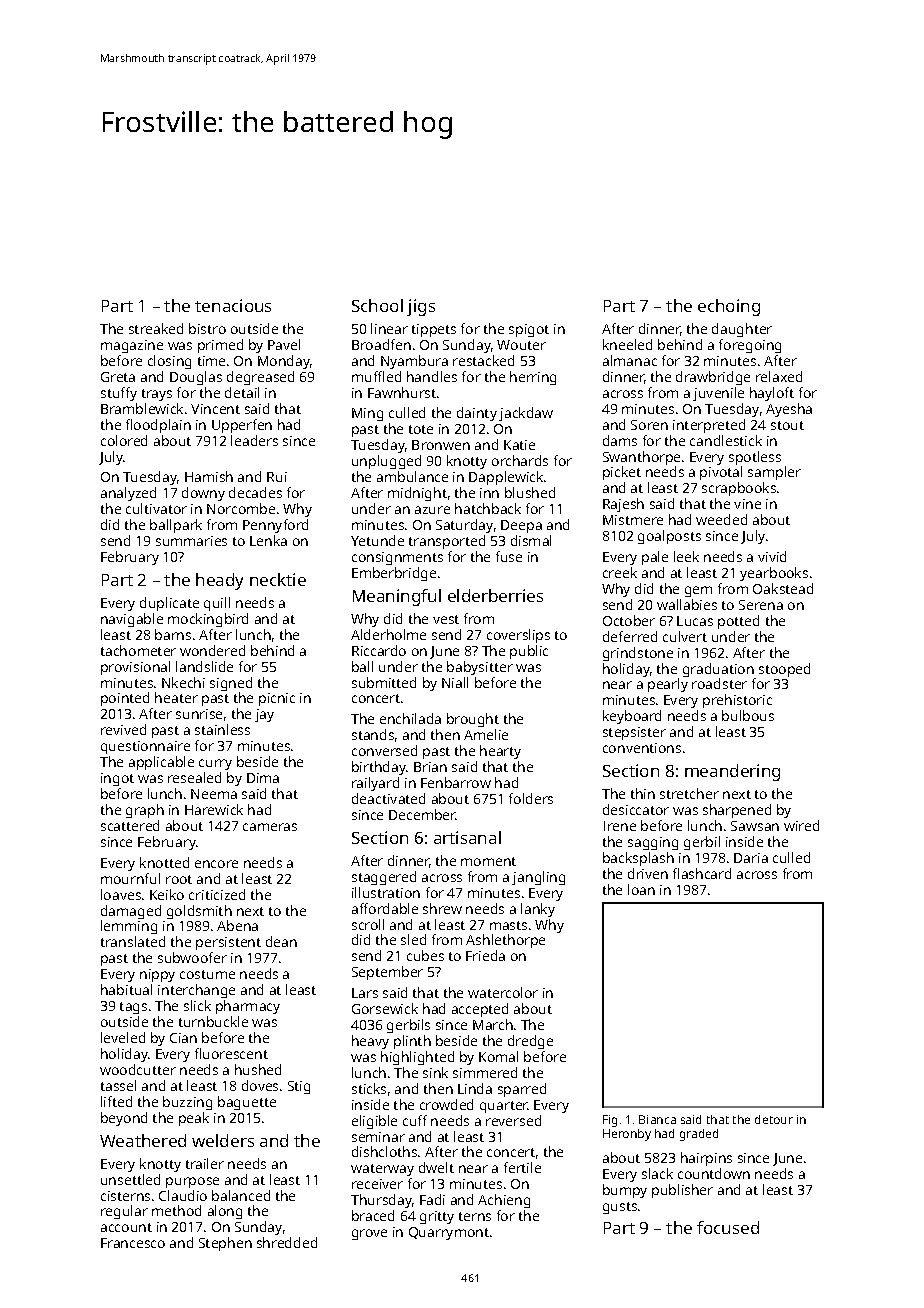 The height and width of the screenshot is (1308, 924). Describe the element at coordinates (538, 878) in the screenshot. I see `jangling` at that location.
